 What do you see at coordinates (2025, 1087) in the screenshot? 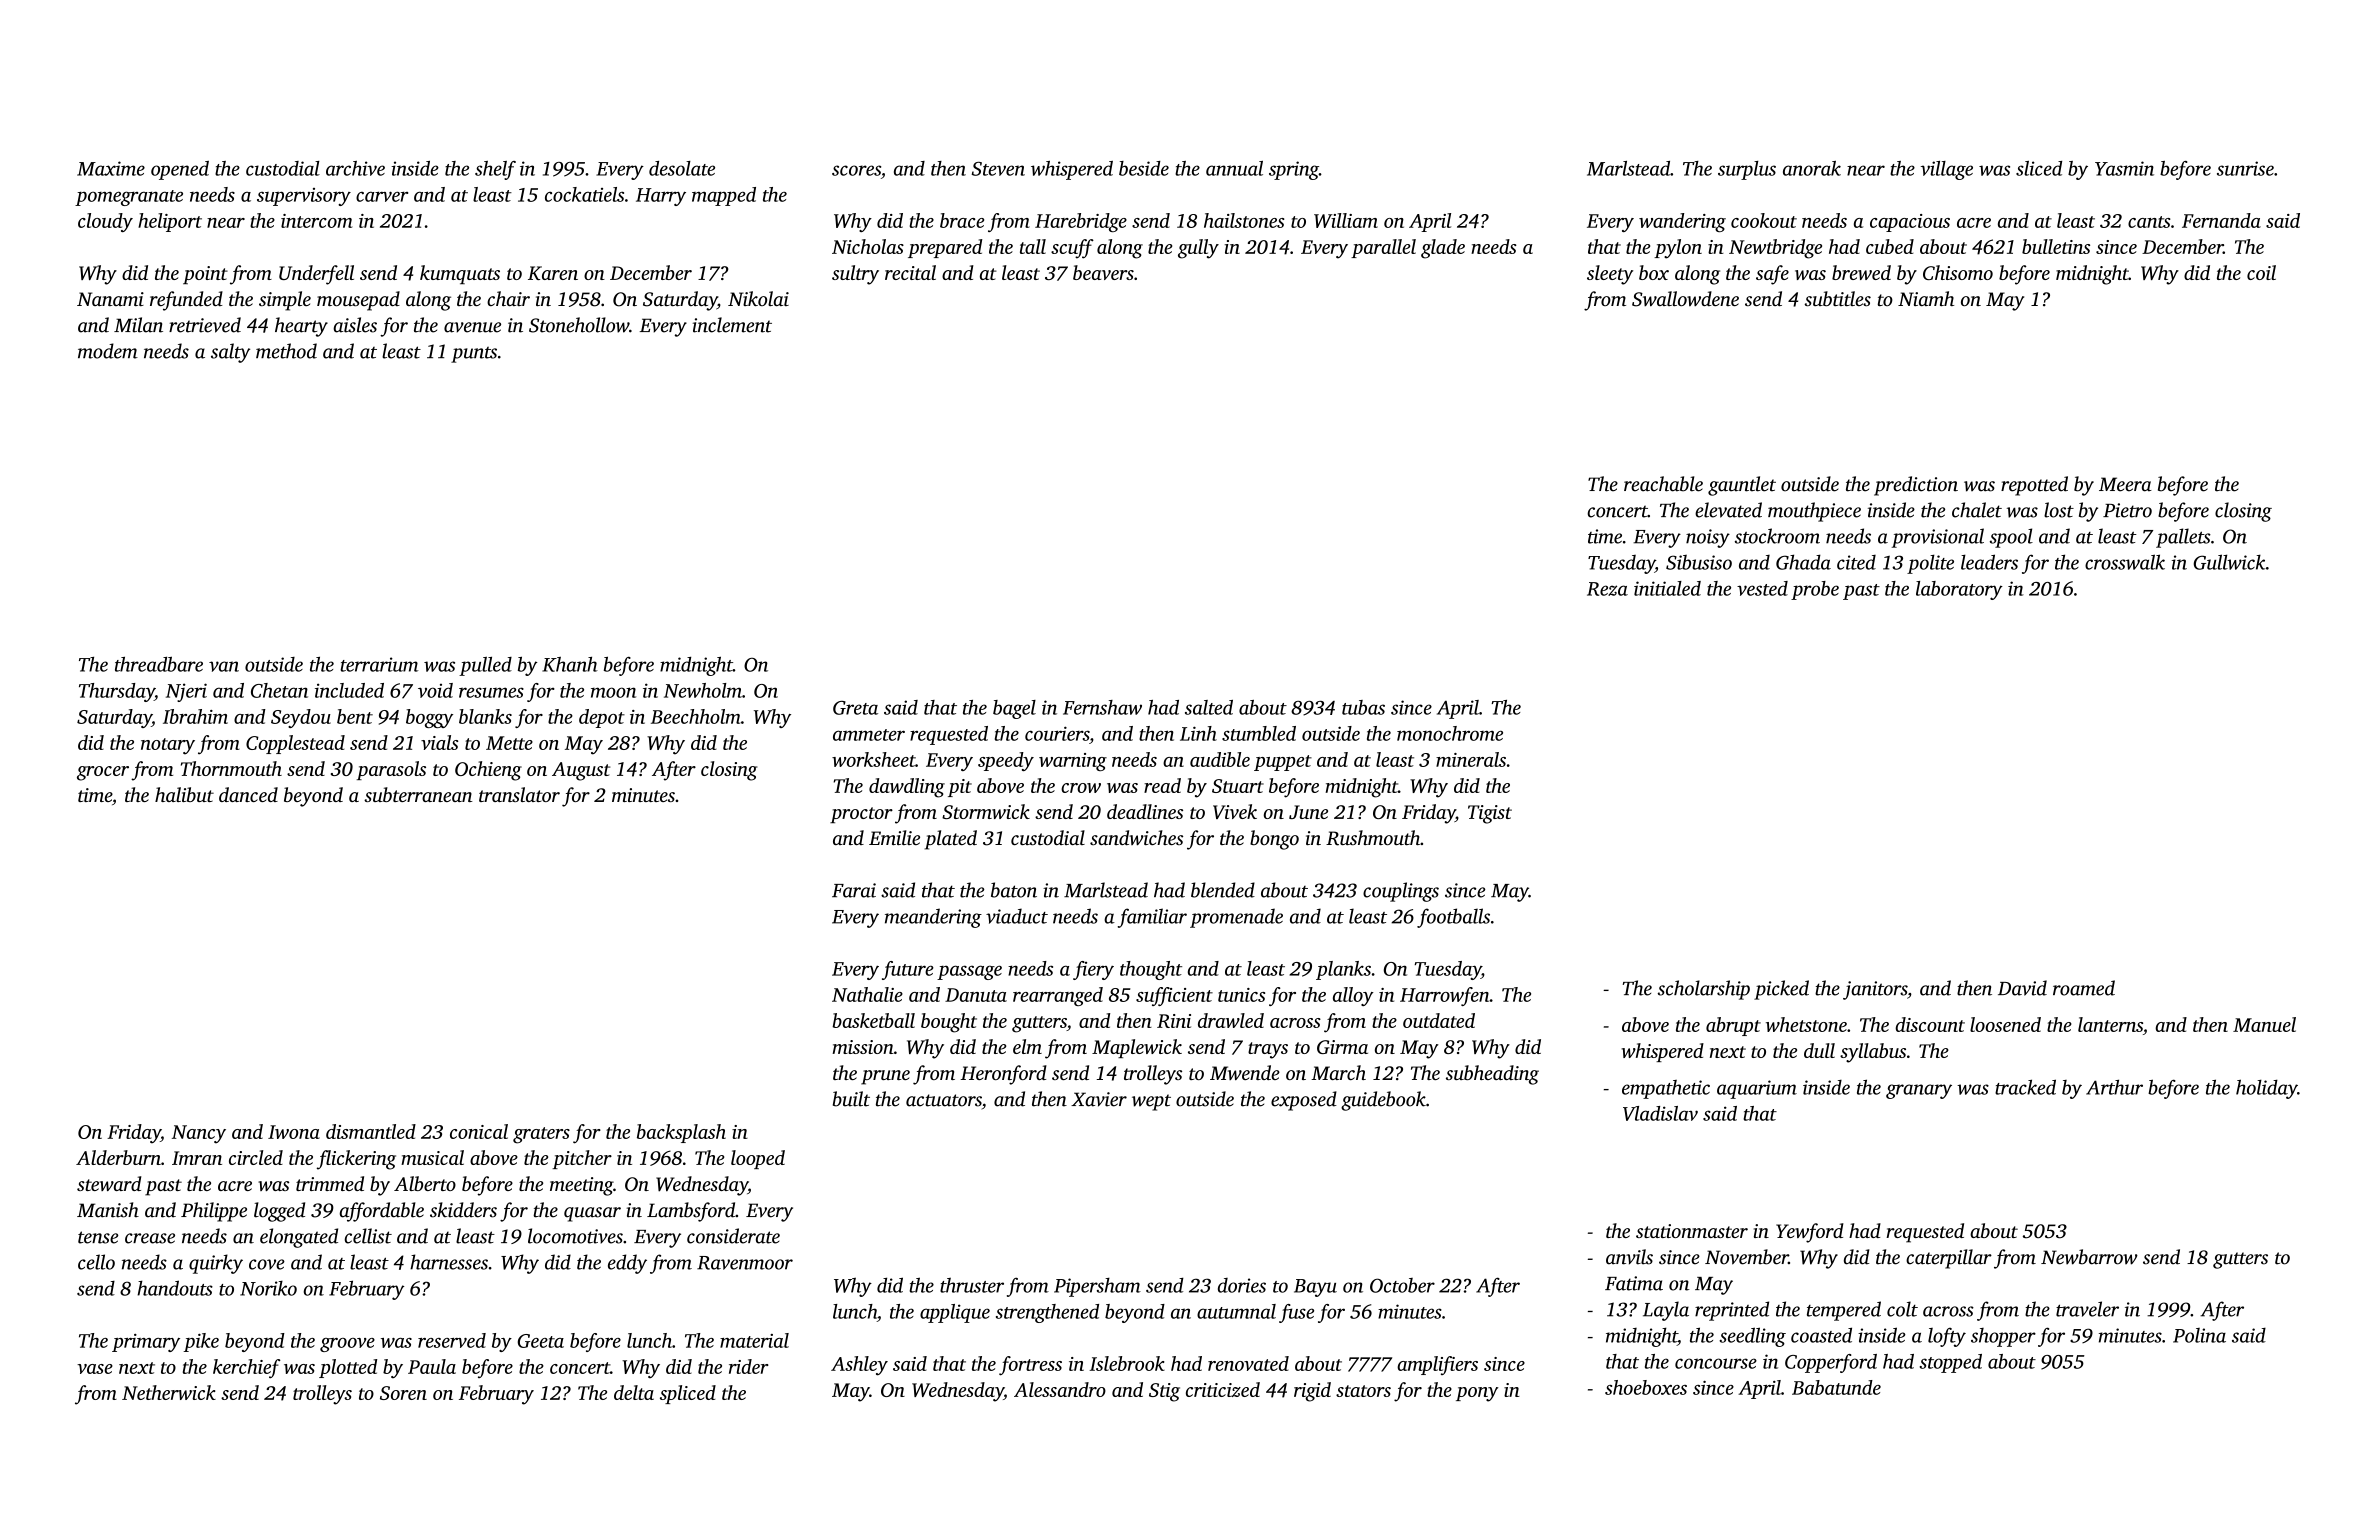
I see `tracked` at bounding box center [2025, 1087].
